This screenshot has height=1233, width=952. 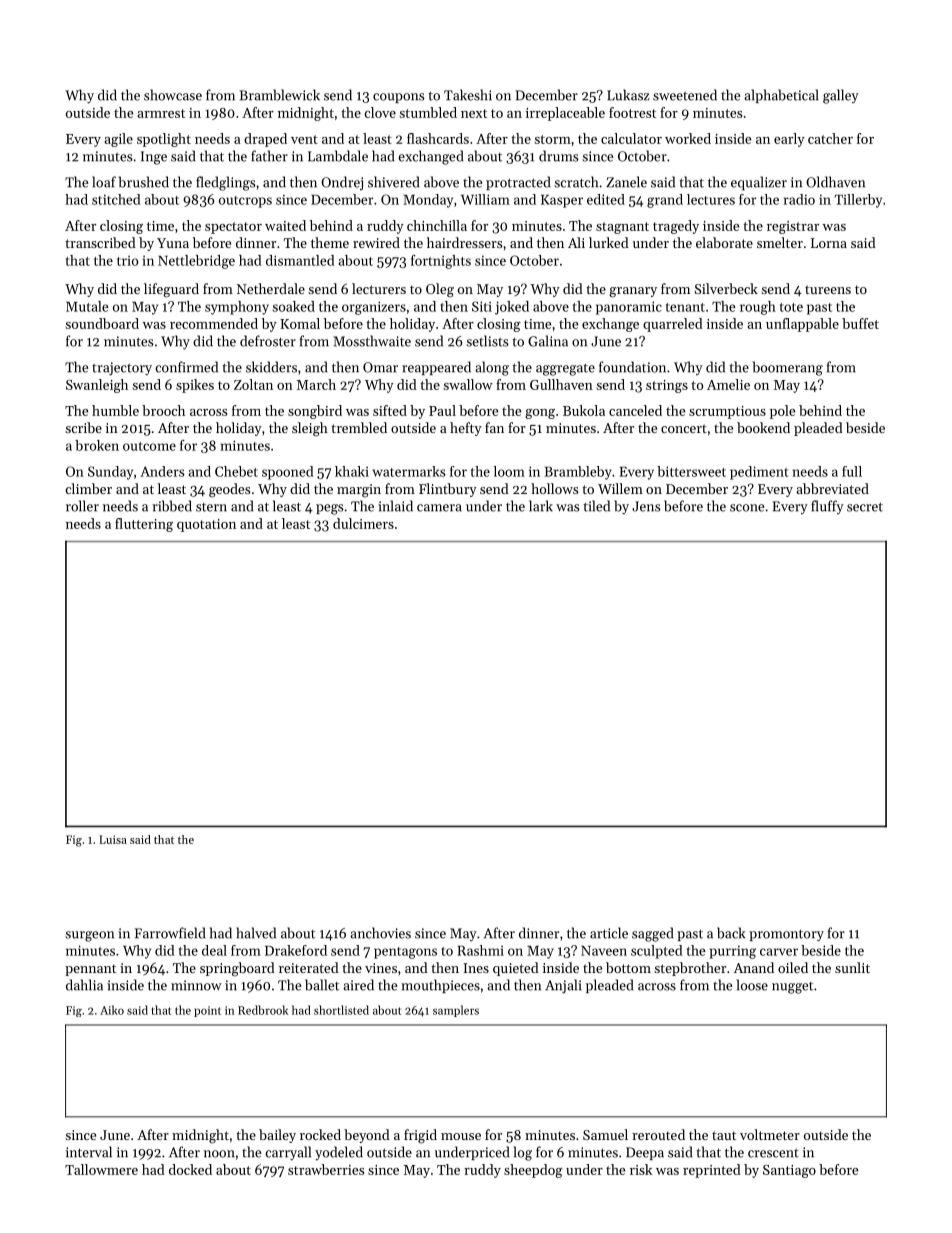 I want to click on tiled, so click(x=596, y=506).
